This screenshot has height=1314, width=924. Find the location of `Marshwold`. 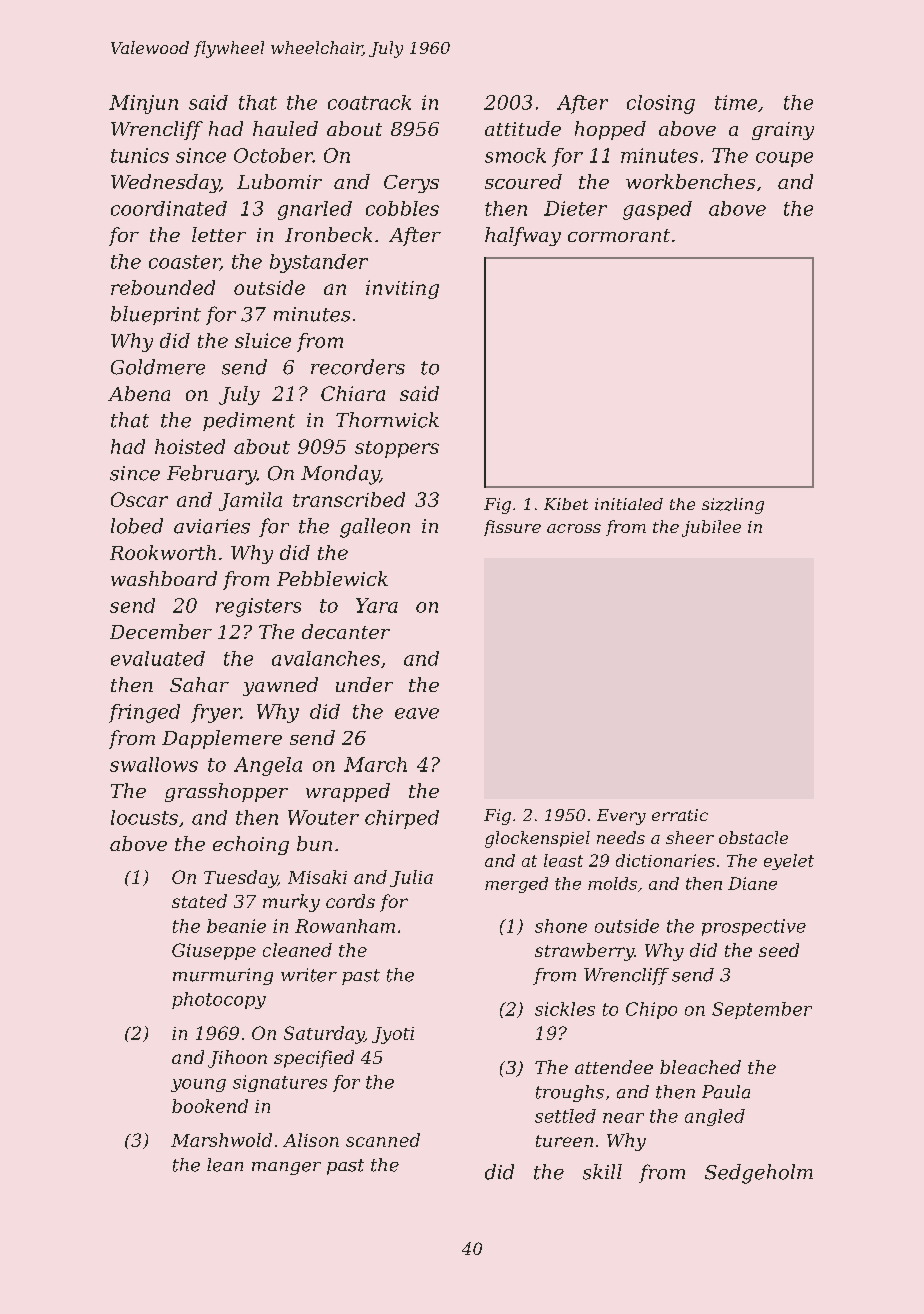

Marshwold is located at coordinates (221, 1140).
